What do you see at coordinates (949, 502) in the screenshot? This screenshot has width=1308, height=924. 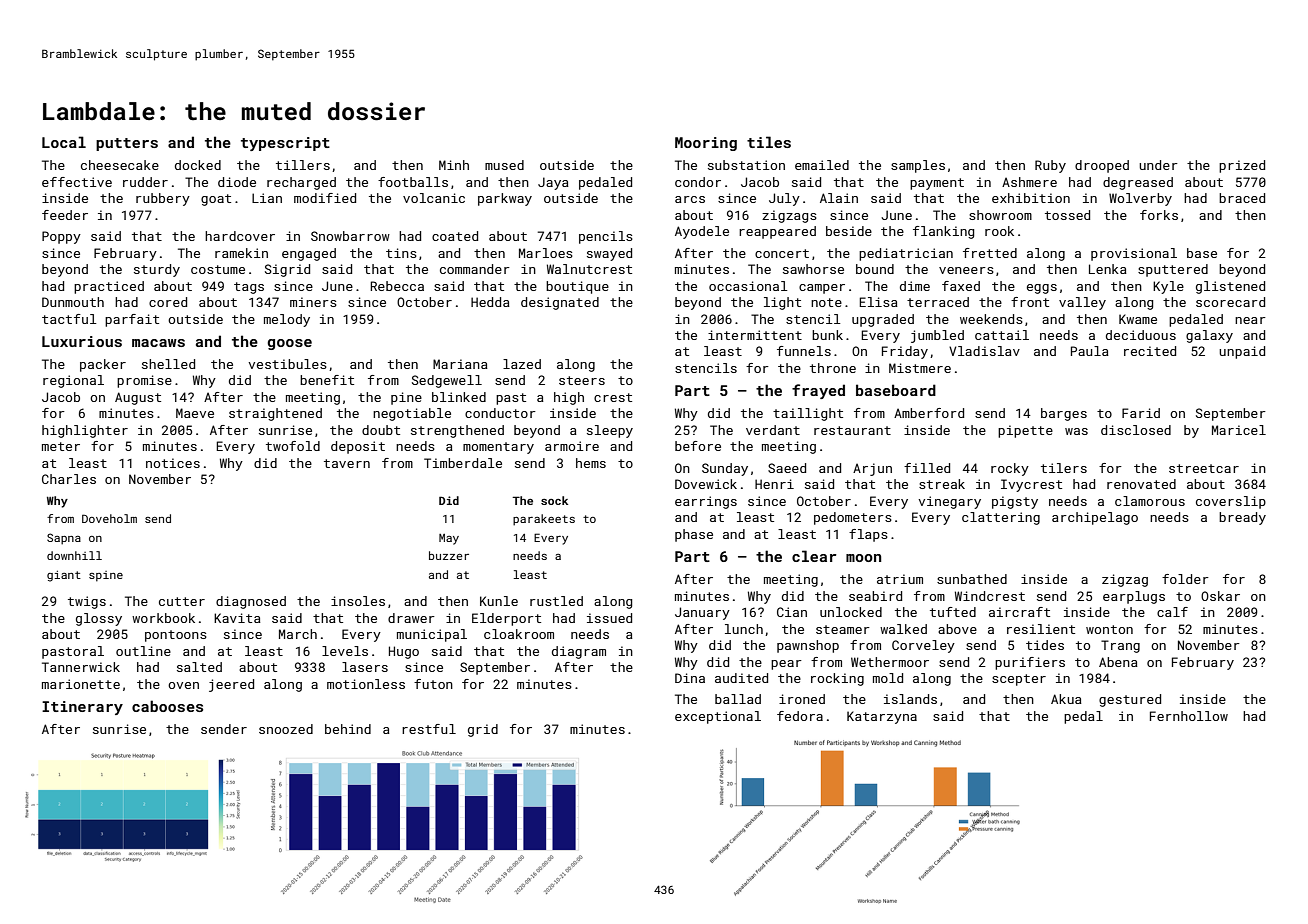 I see `vinegary` at bounding box center [949, 502].
